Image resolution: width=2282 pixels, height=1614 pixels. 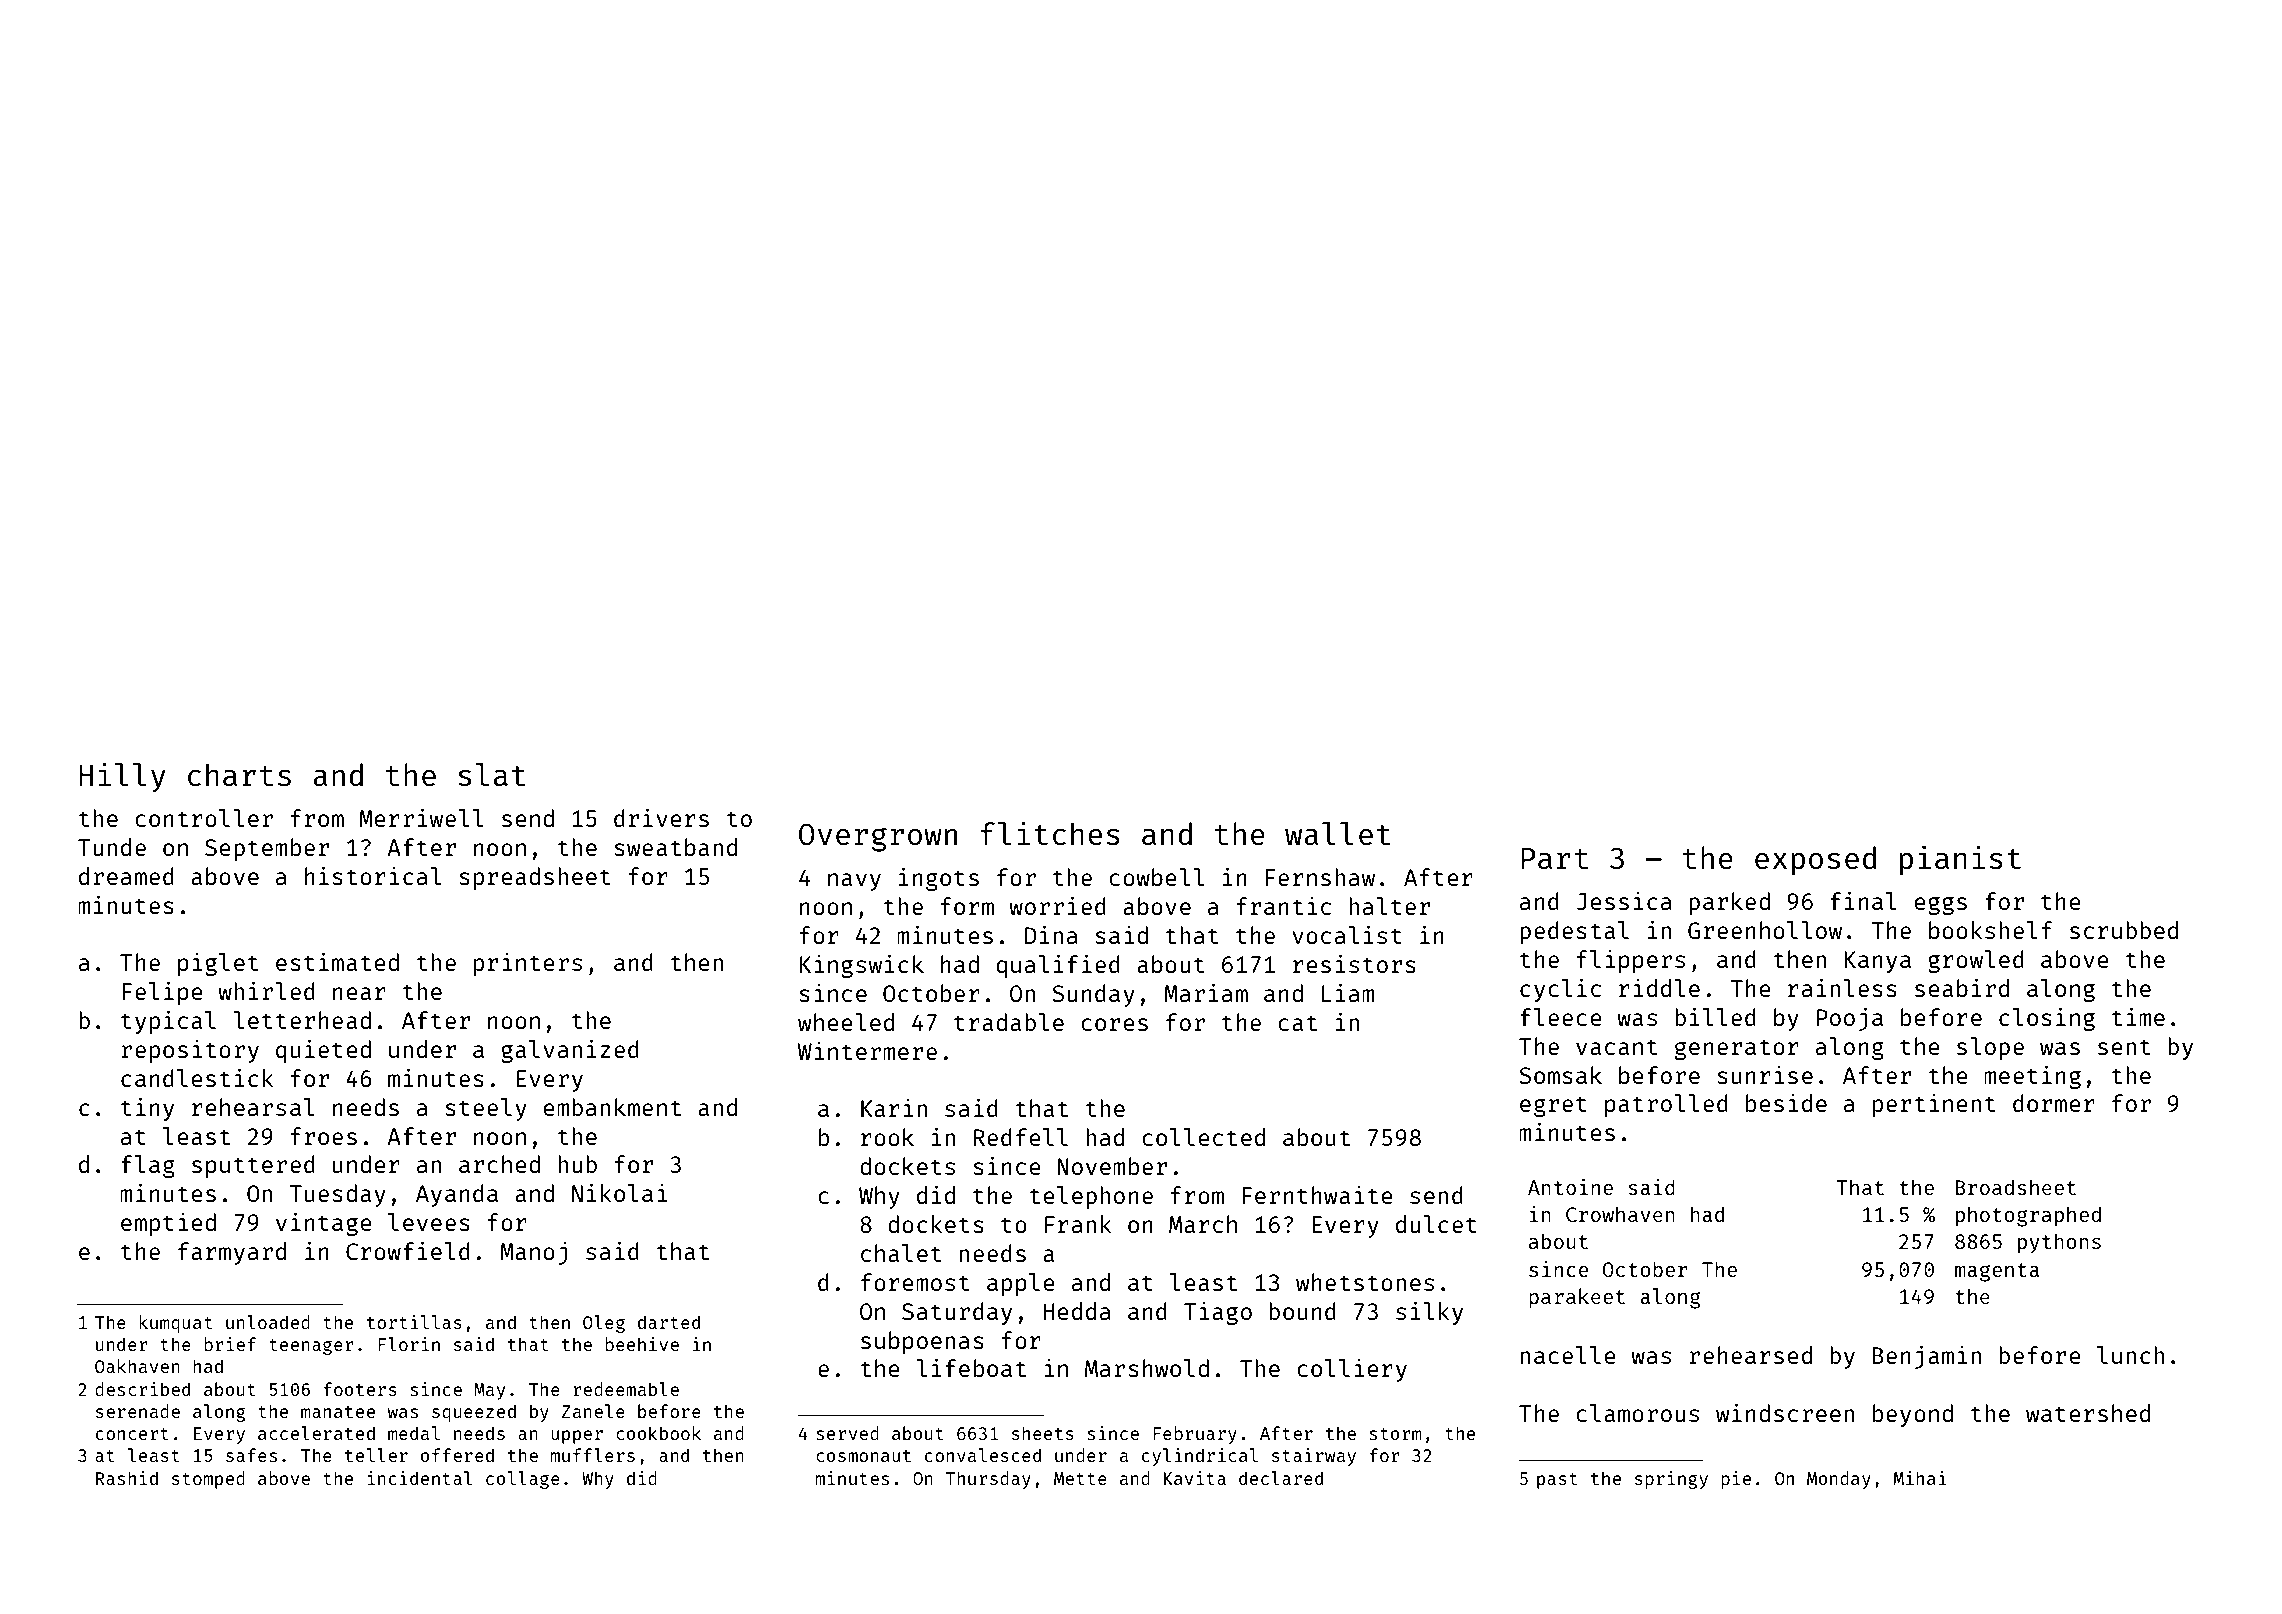 What do you see at coordinates (132, 1434) in the page?
I see `concert` at bounding box center [132, 1434].
